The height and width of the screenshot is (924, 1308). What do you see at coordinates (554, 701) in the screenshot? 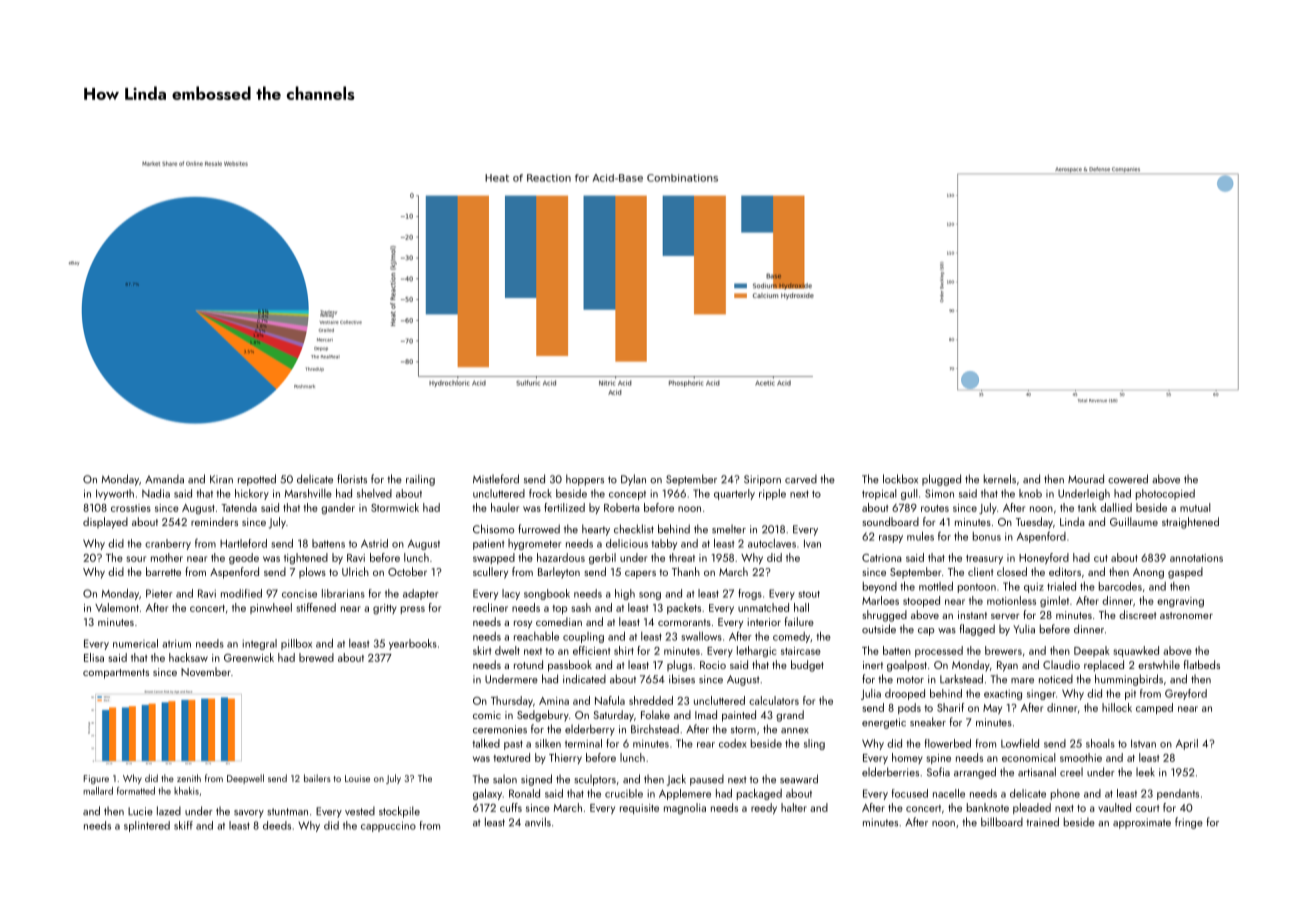
I see `Amina` at bounding box center [554, 701].
